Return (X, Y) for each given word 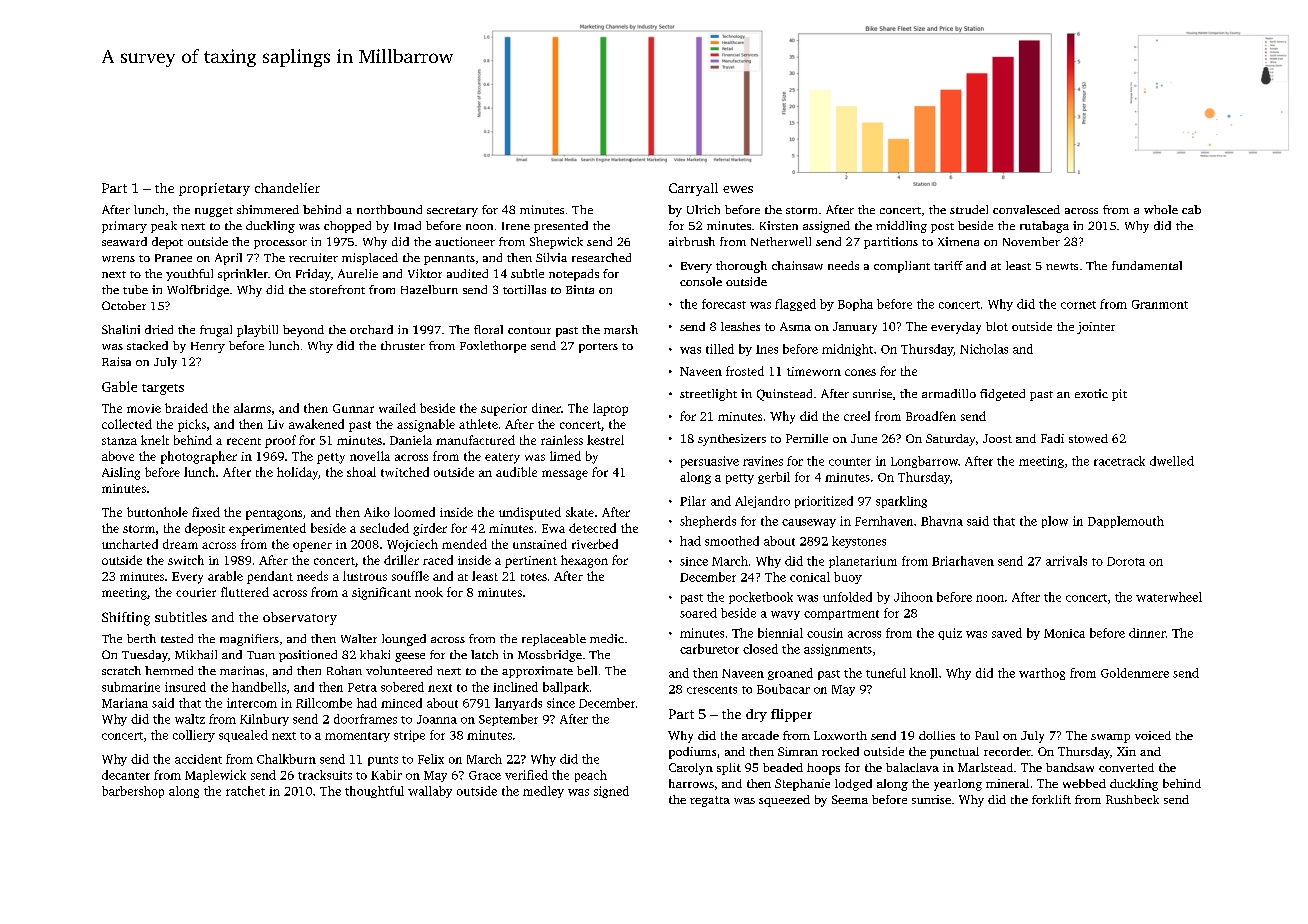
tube (135, 289)
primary (124, 227)
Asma (795, 326)
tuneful (886, 673)
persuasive (710, 462)
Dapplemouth (1126, 522)
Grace (485, 775)
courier (196, 592)
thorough (741, 267)
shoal (361, 472)
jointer (1096, 328)
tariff (948, 265)
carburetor (709, 649)
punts (383, 761)
